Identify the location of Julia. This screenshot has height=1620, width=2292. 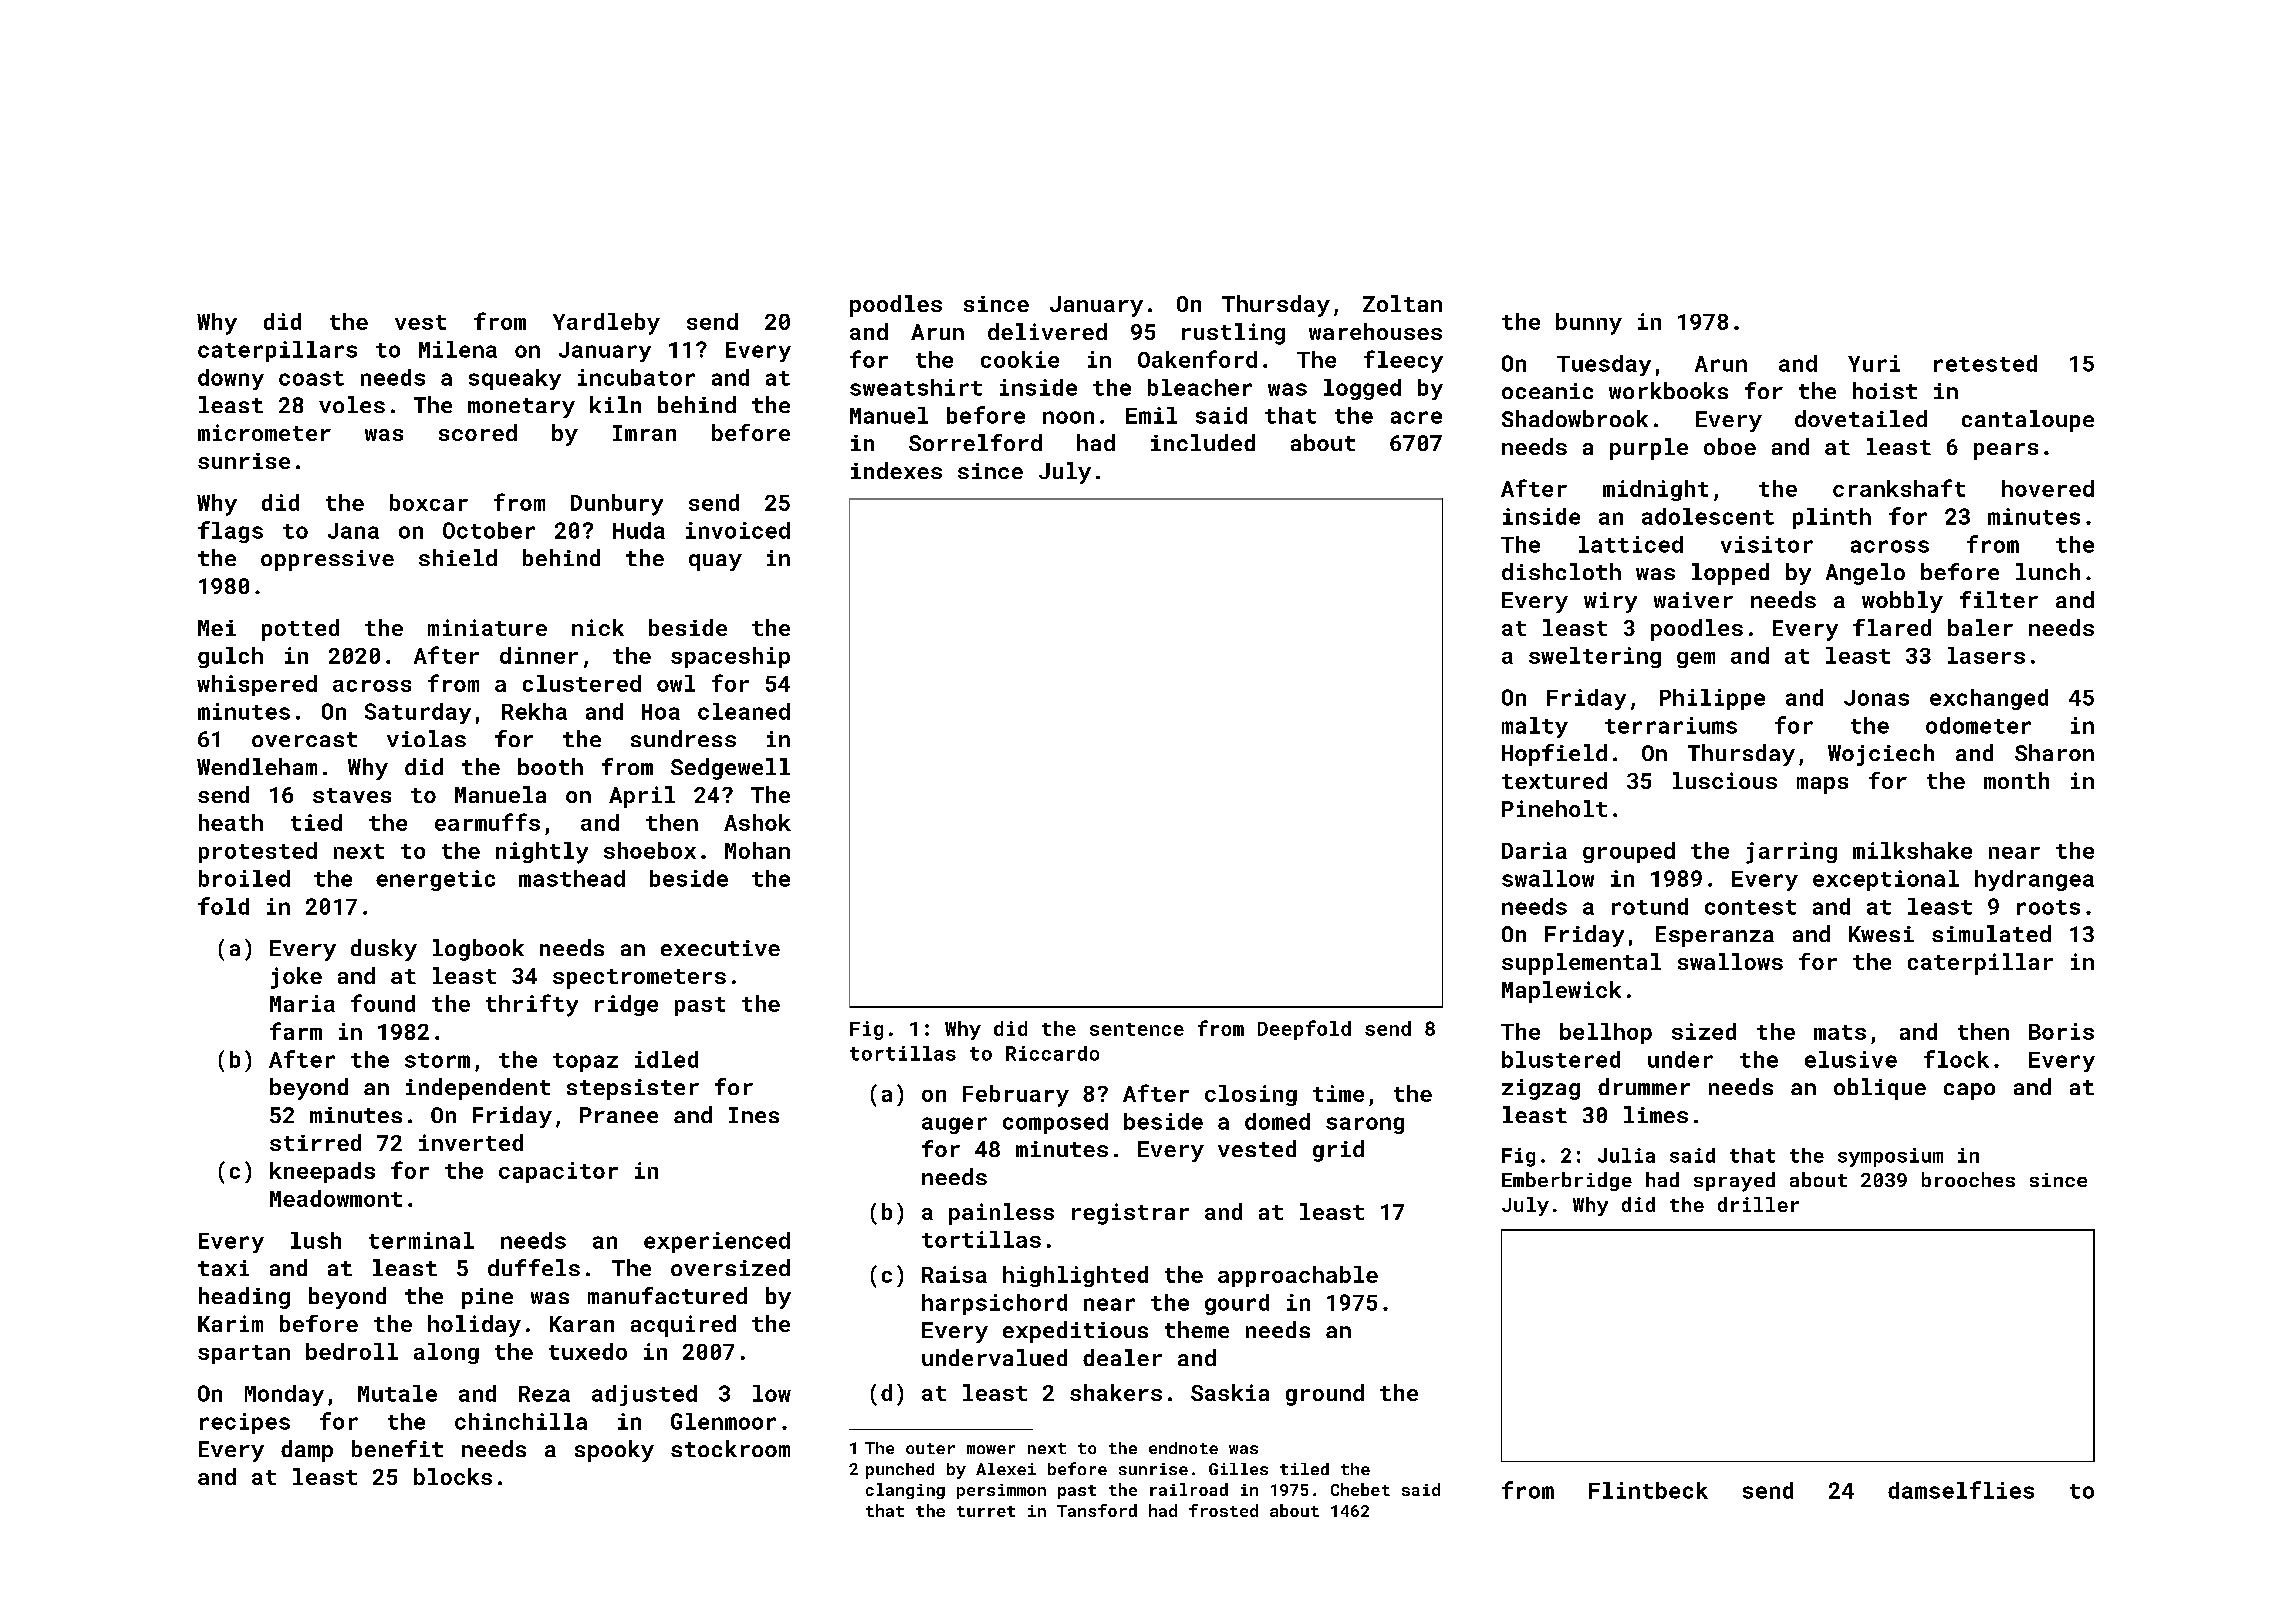
(1626, 1155).
